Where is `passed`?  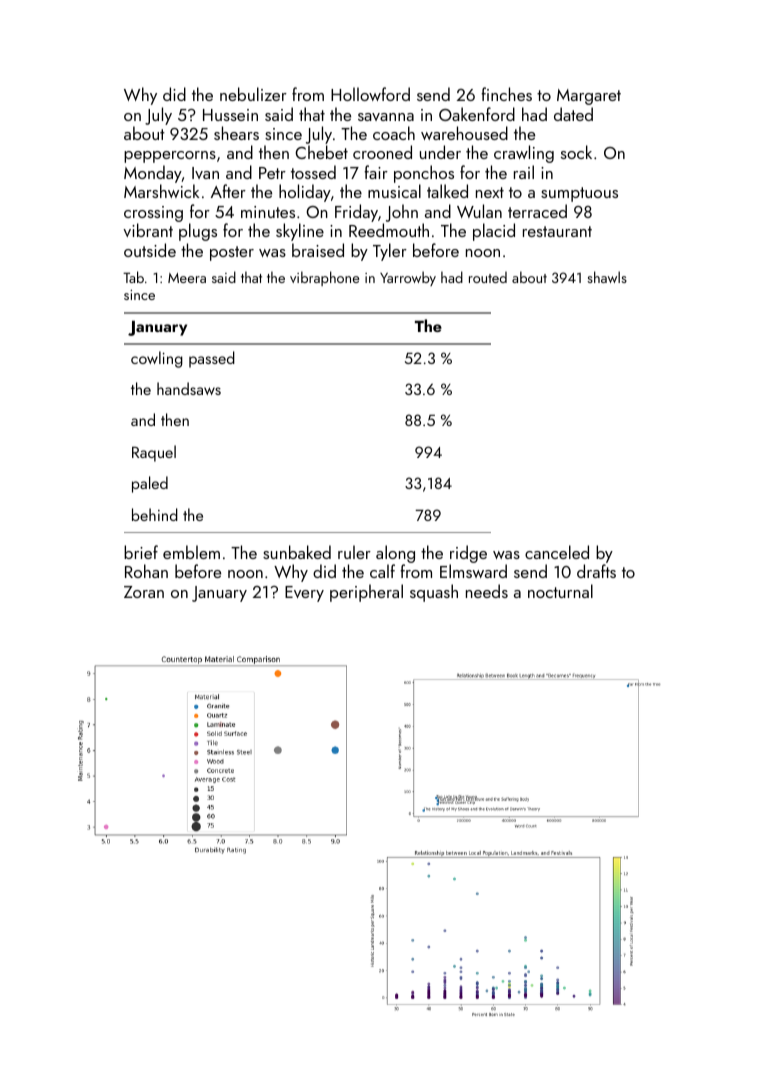
passed is located at coordinates (212, 359).
